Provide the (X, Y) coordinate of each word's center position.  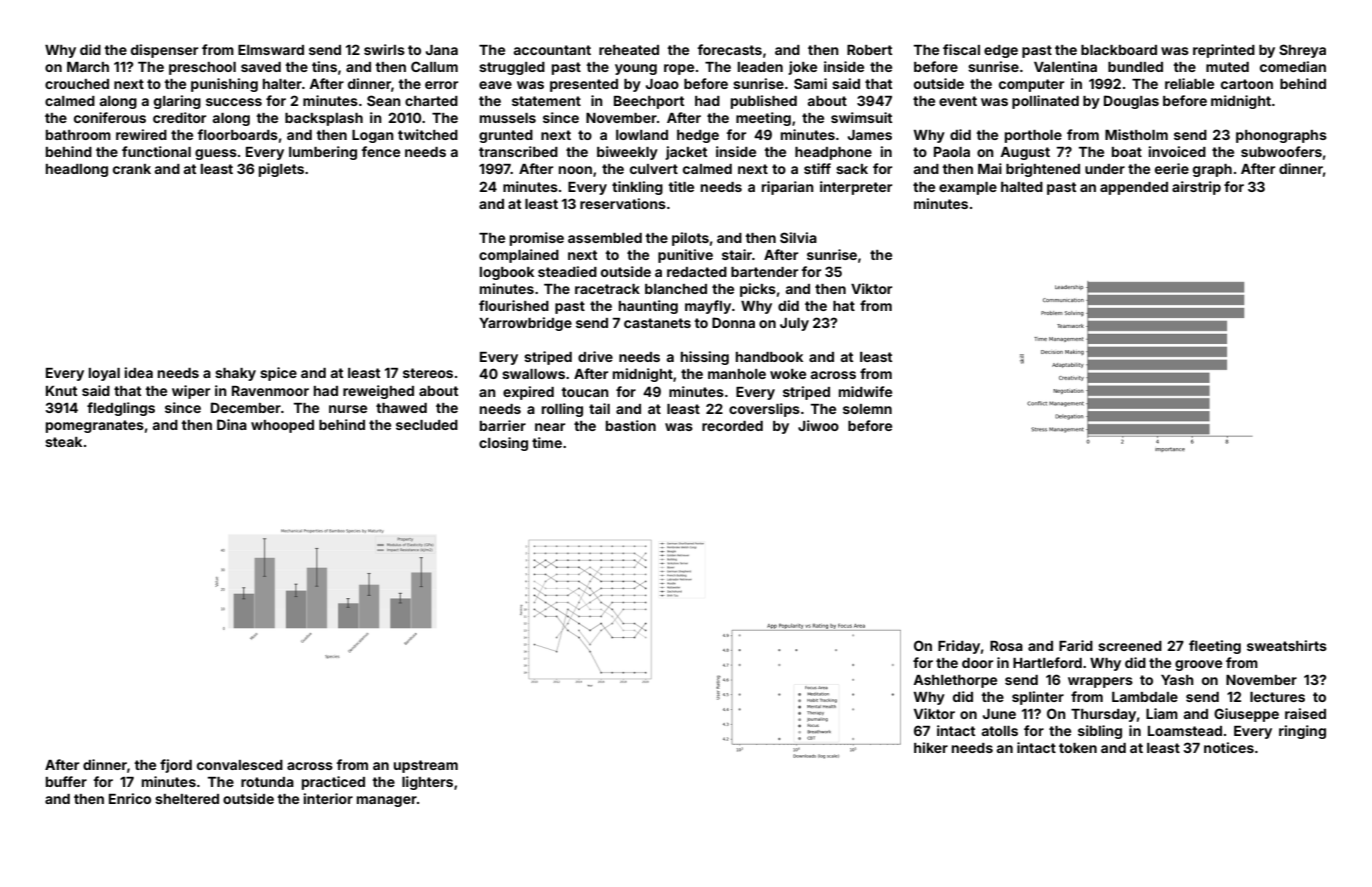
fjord (176, 766)
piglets (281, 170)
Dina (232, 424)
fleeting (1215, 647)
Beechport (649, 102)
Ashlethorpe (955, 681)
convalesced (240, 765)
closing (503, 444)
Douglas (1131, 102)
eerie (1172, 168)
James (870, 135)
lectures (1277, 697)
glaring (177, 102)
